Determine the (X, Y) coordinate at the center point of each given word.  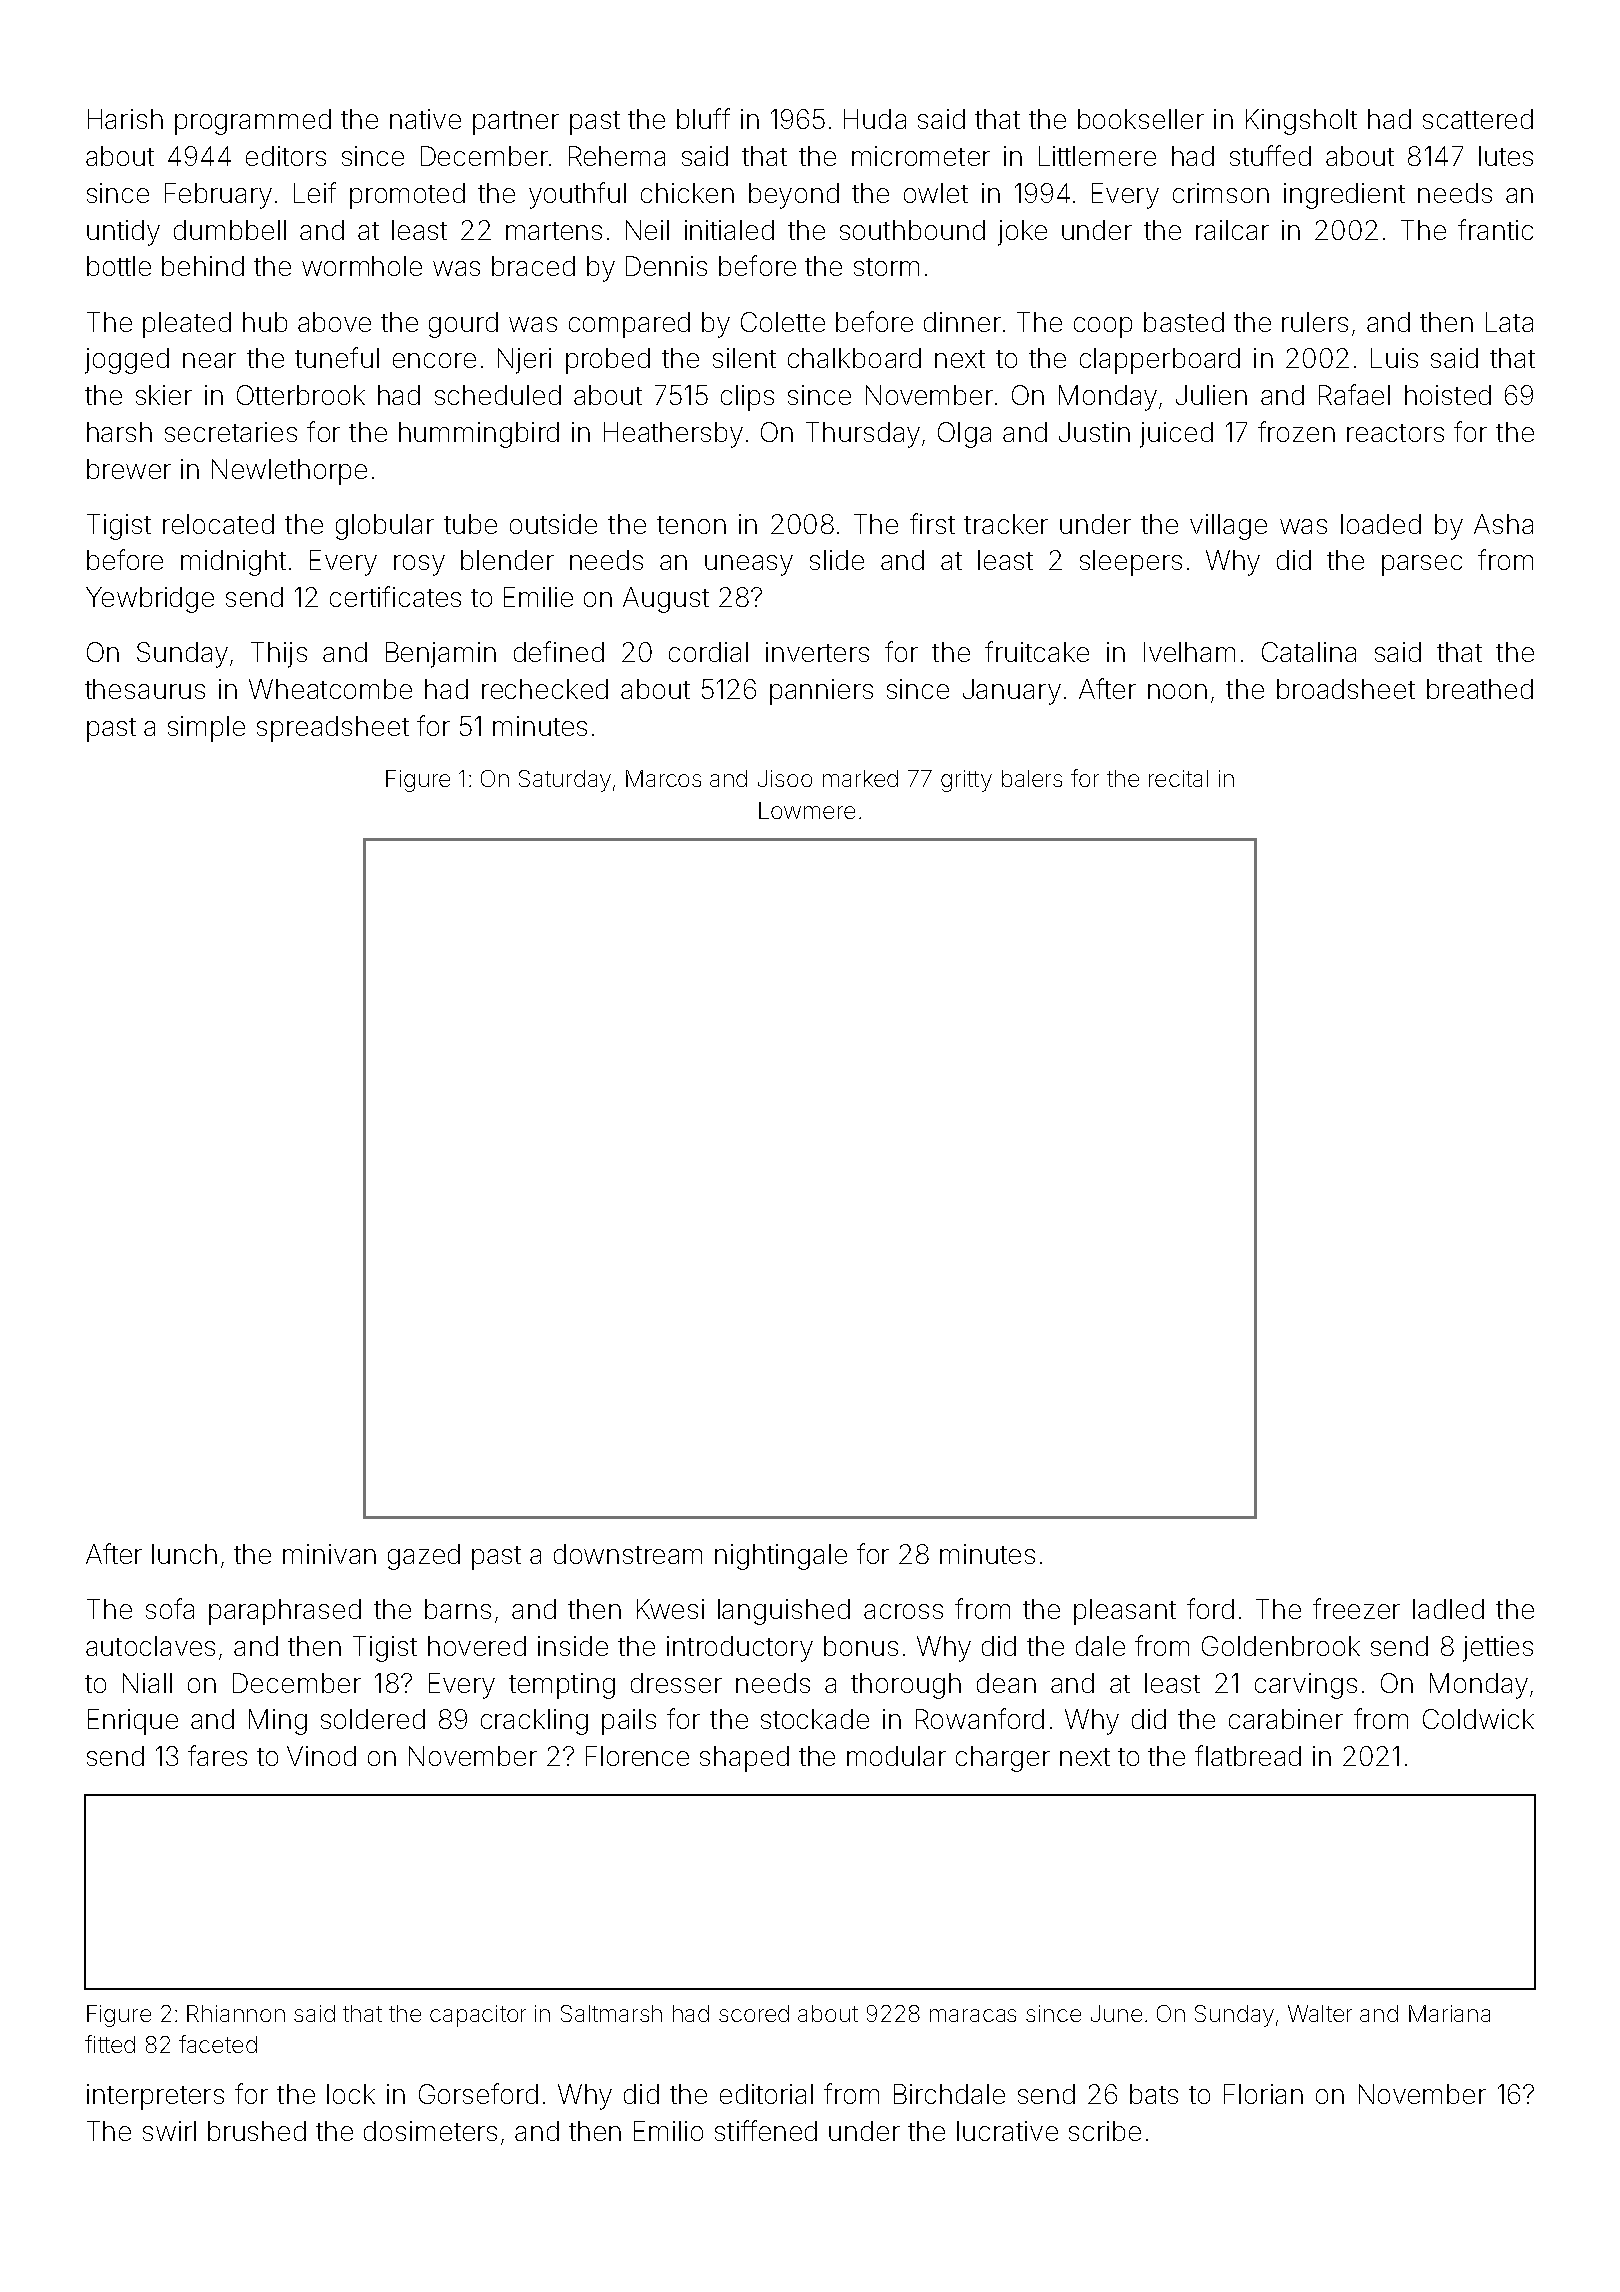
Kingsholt (1301, 122)
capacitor (478, 2016)
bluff (703, 118)
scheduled (498, 395)
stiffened (766, 2130)
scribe (1105, 2131)
